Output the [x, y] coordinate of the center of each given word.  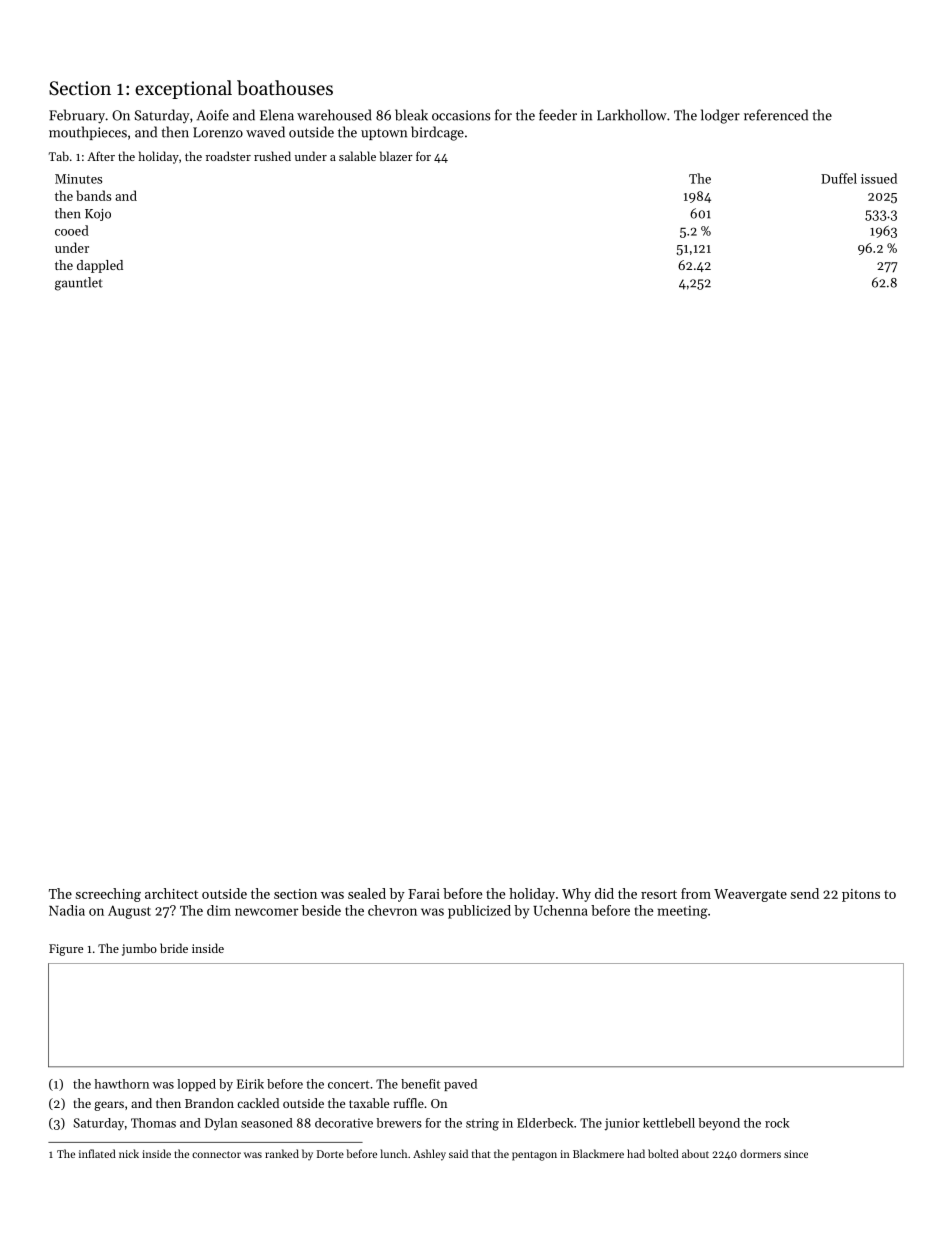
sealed [367, 893]
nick [129, 1153]
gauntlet [79, 284]
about [695, 1153]
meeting [683, 912]
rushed [272, 156]
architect [171, 893]
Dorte [330, 1154]
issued [879, 178]
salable [357, 156]
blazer [396, 156]
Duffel [839, 178]
